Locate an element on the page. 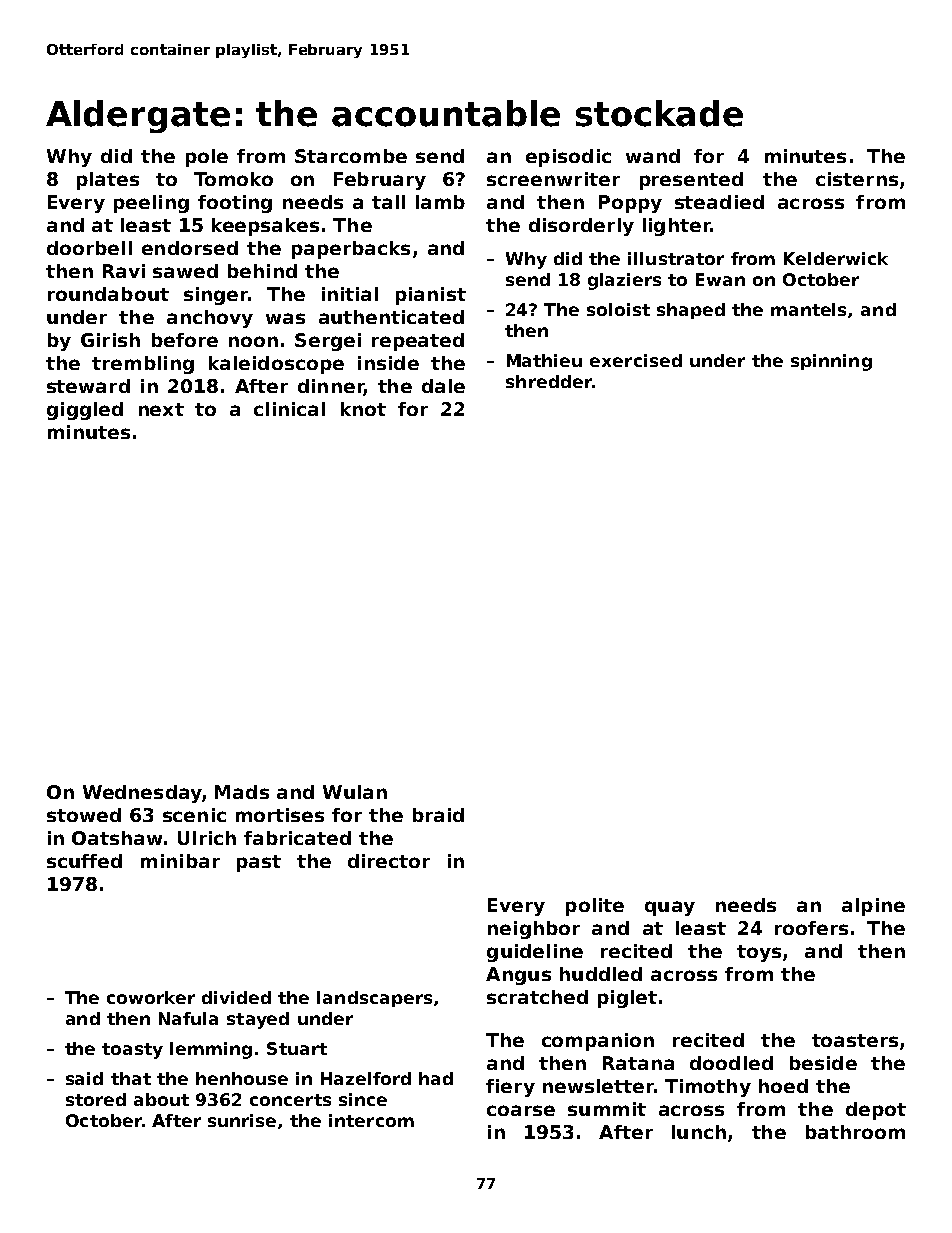  next is located at coordinates (161, 409).
